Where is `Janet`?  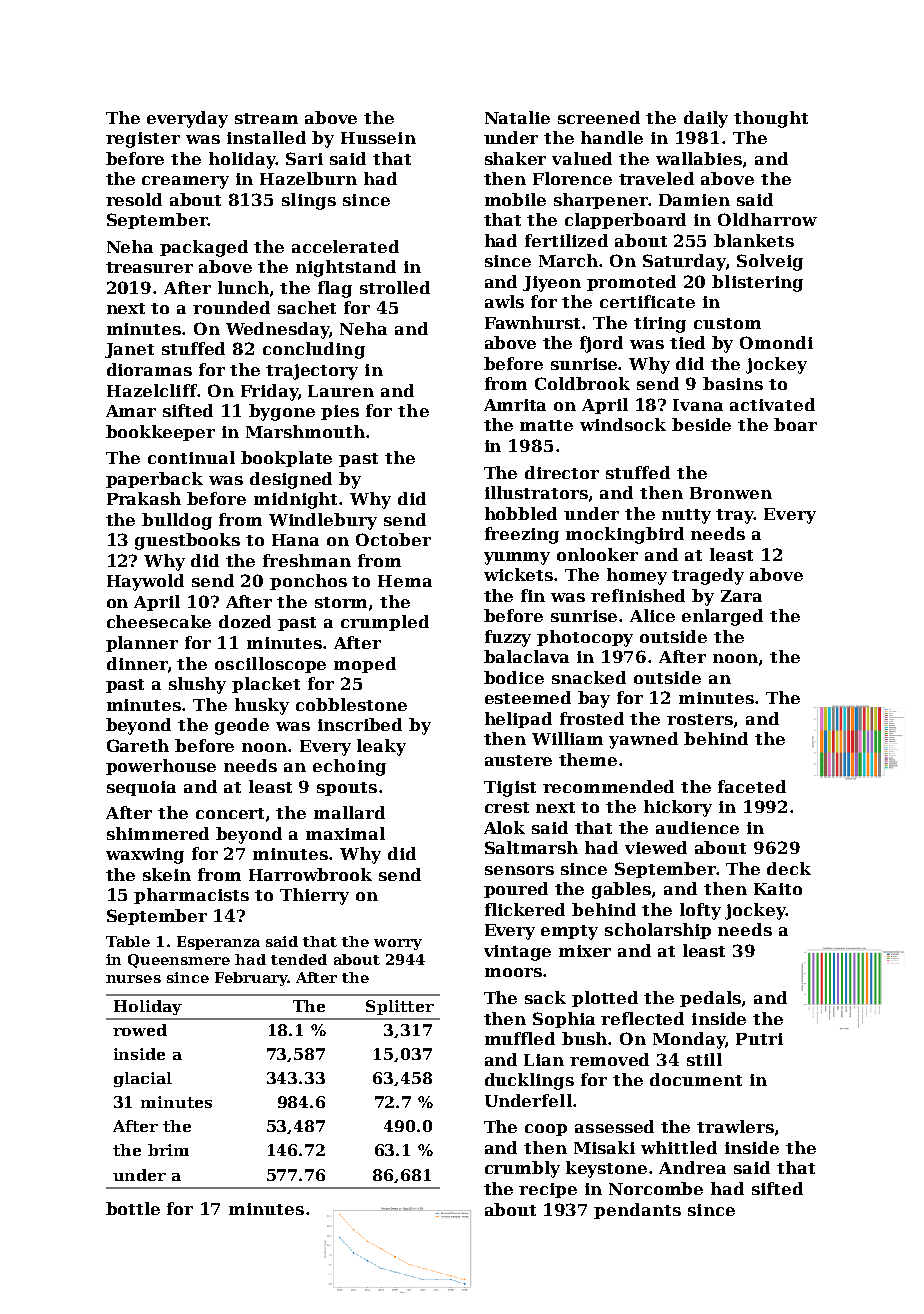 Janet is located at coordinates (129, 350).
